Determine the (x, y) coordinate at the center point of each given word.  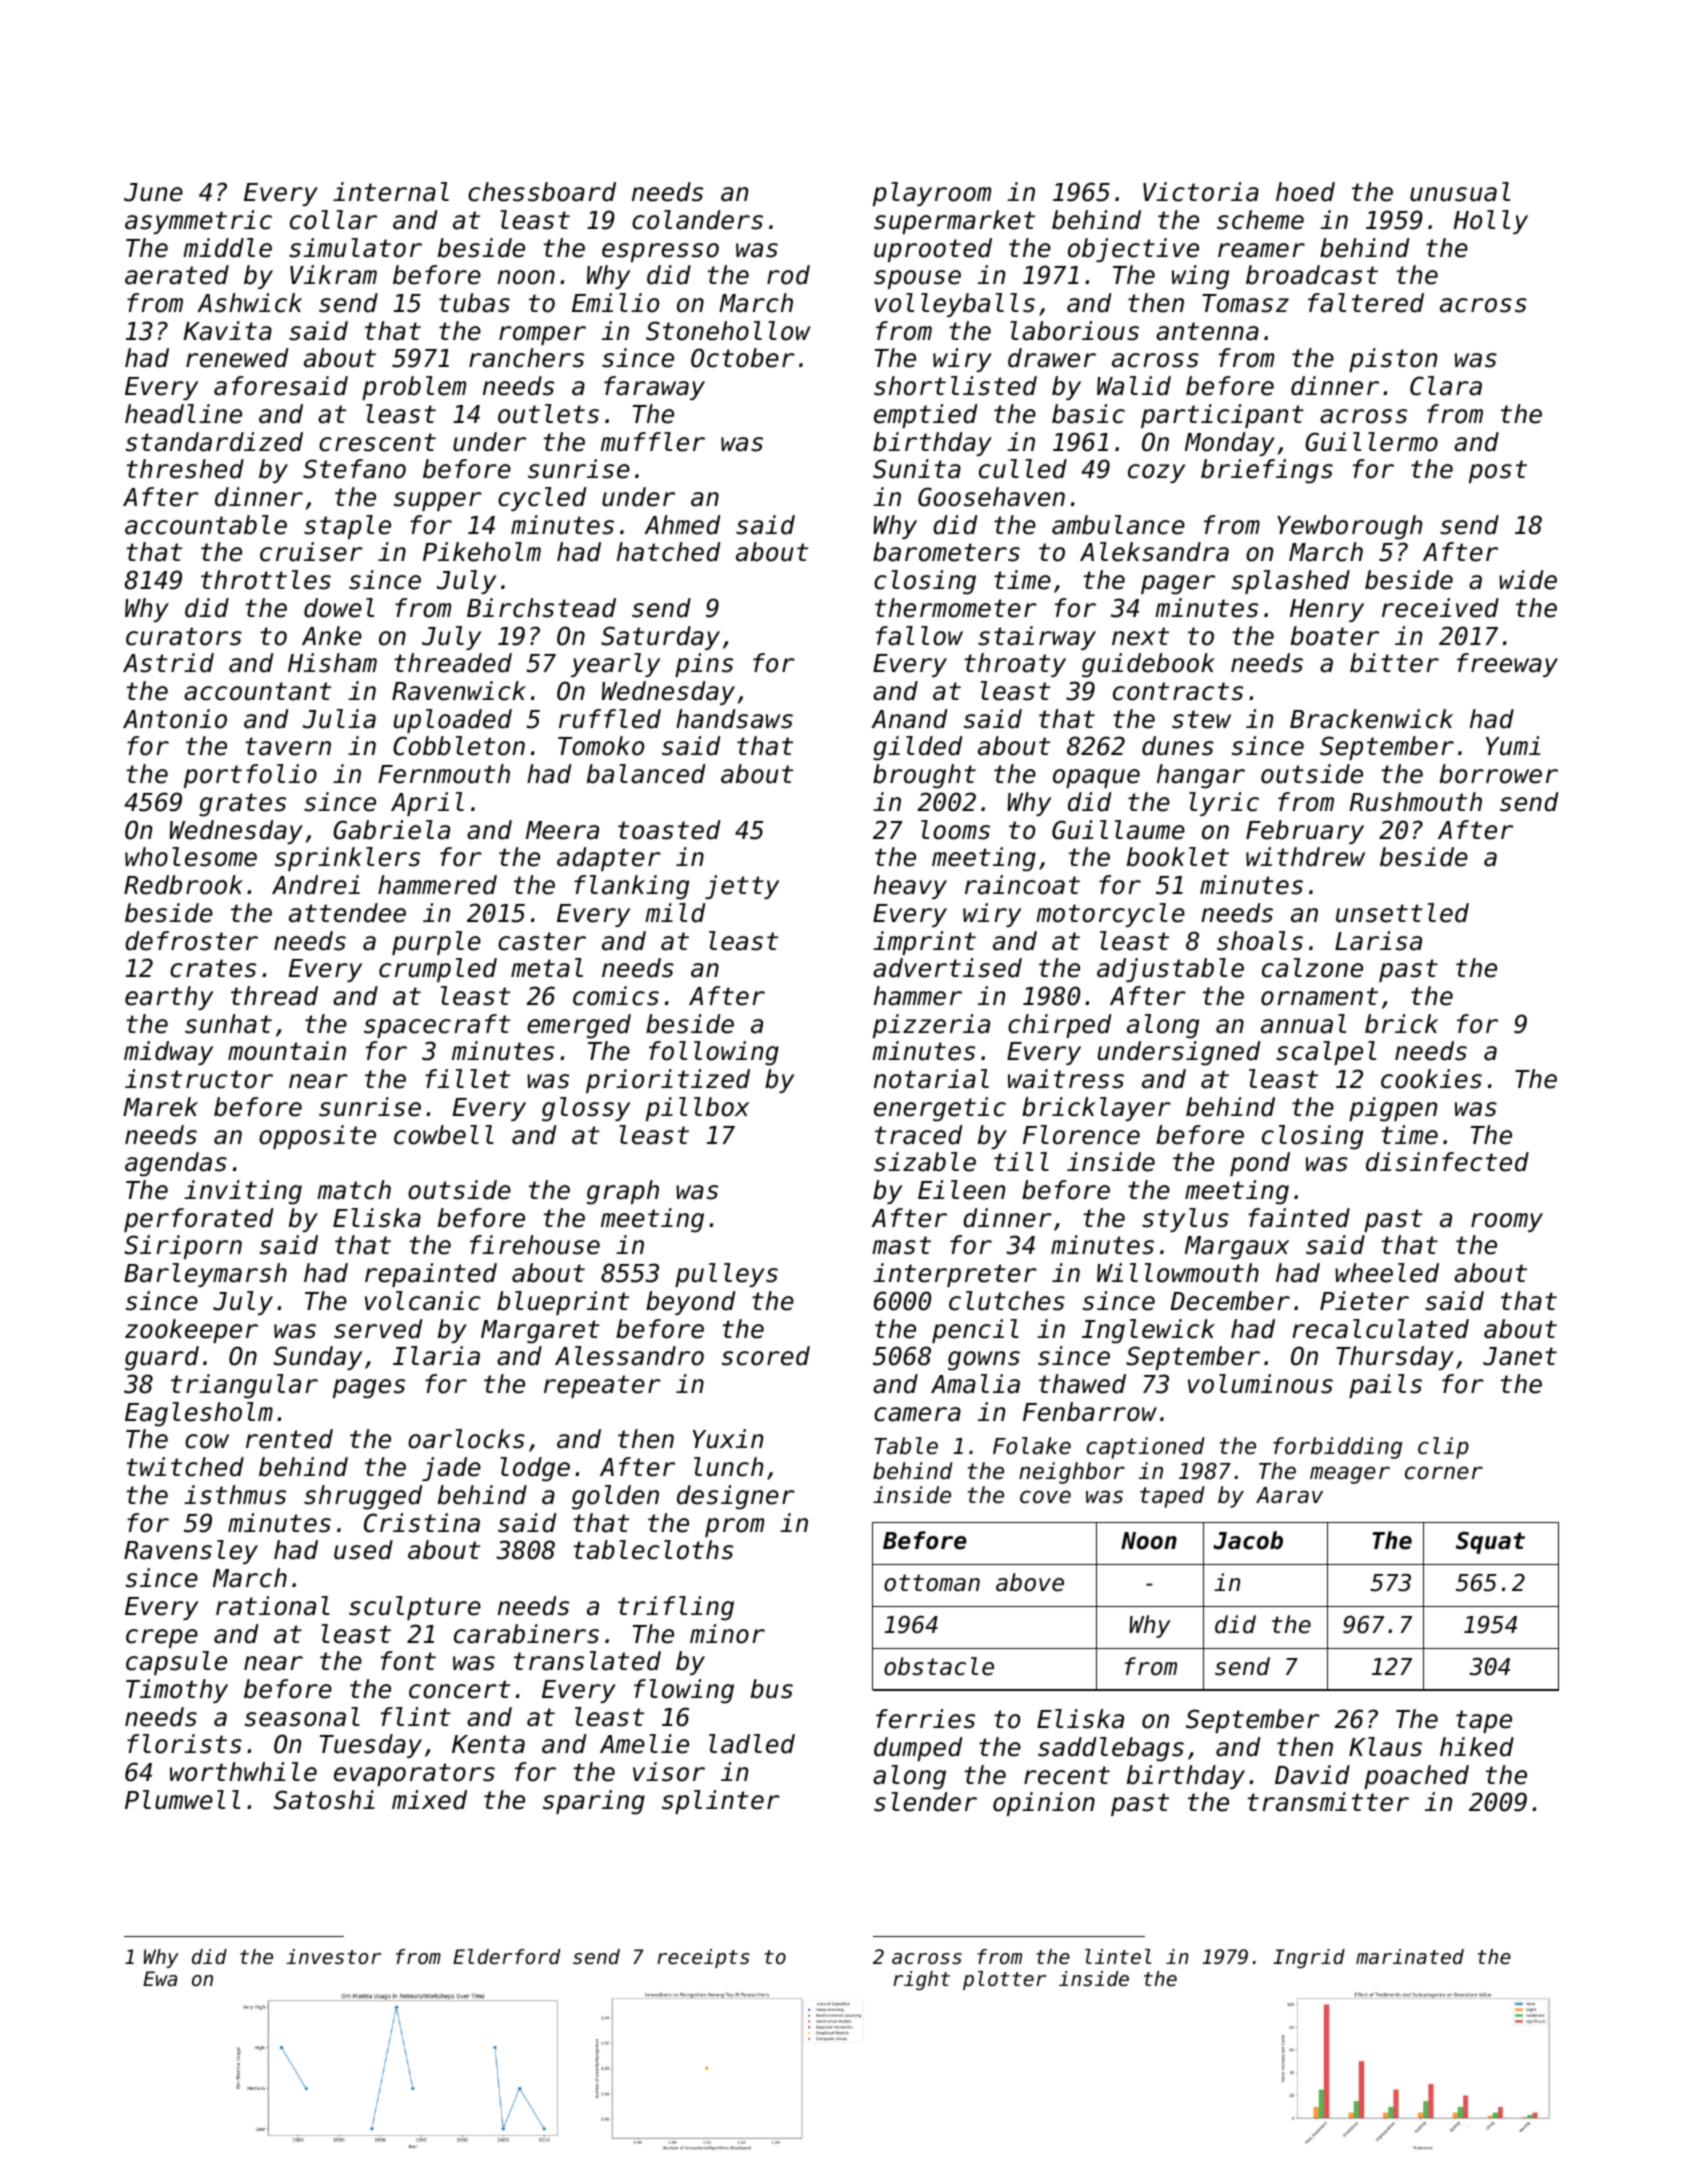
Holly (1491, 222)
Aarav (1289, 1495)
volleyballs (955, 305)
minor (727, 1634)
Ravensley (191, 1552)
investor (333, 1957)
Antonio (175, 719)
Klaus (1385, 1747)
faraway (654, 388)
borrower (1499, 774)
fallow (919, 636)
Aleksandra (1154, 552)
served (378, 1329)
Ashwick (249, 303)
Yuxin (728, 1439)
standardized (214, 442)
